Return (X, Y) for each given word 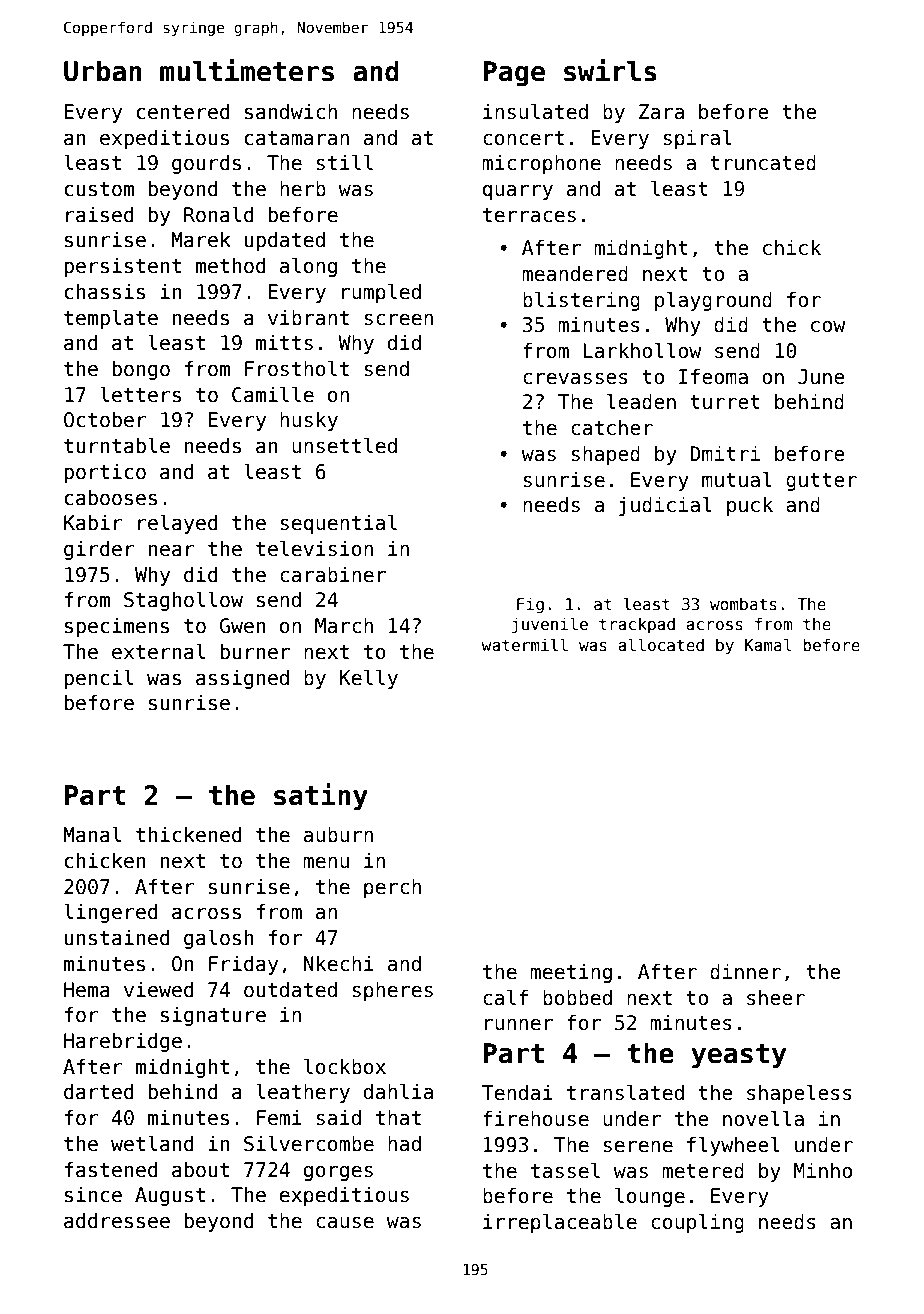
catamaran (297, 138)
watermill (524, 644)
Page (514, 74)
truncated (763, 162)
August (170, 1196)
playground (713, 301)
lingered (110, 913)
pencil (98, 679)
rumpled (381, 293)
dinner (745, 971)
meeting (571, 973)
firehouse (536, 1118)
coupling (697, 1223)
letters (140, 394)
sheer (776, 997)
